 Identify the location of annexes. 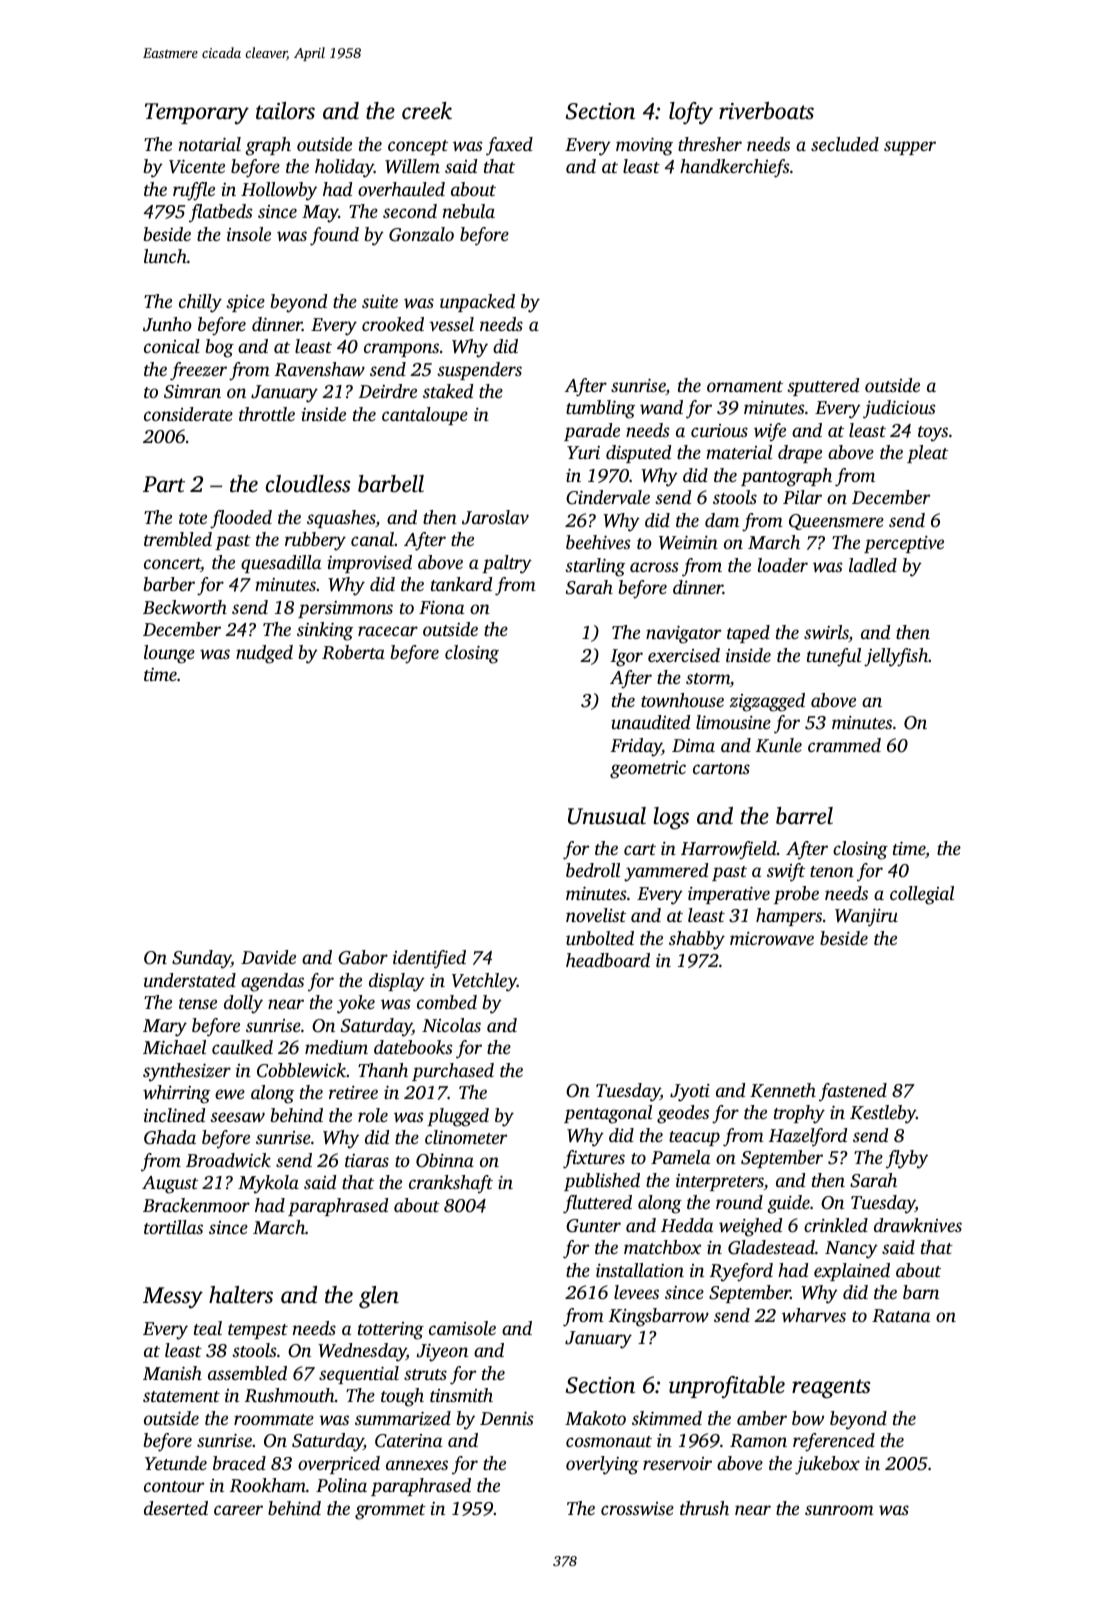
(417, 1465).
